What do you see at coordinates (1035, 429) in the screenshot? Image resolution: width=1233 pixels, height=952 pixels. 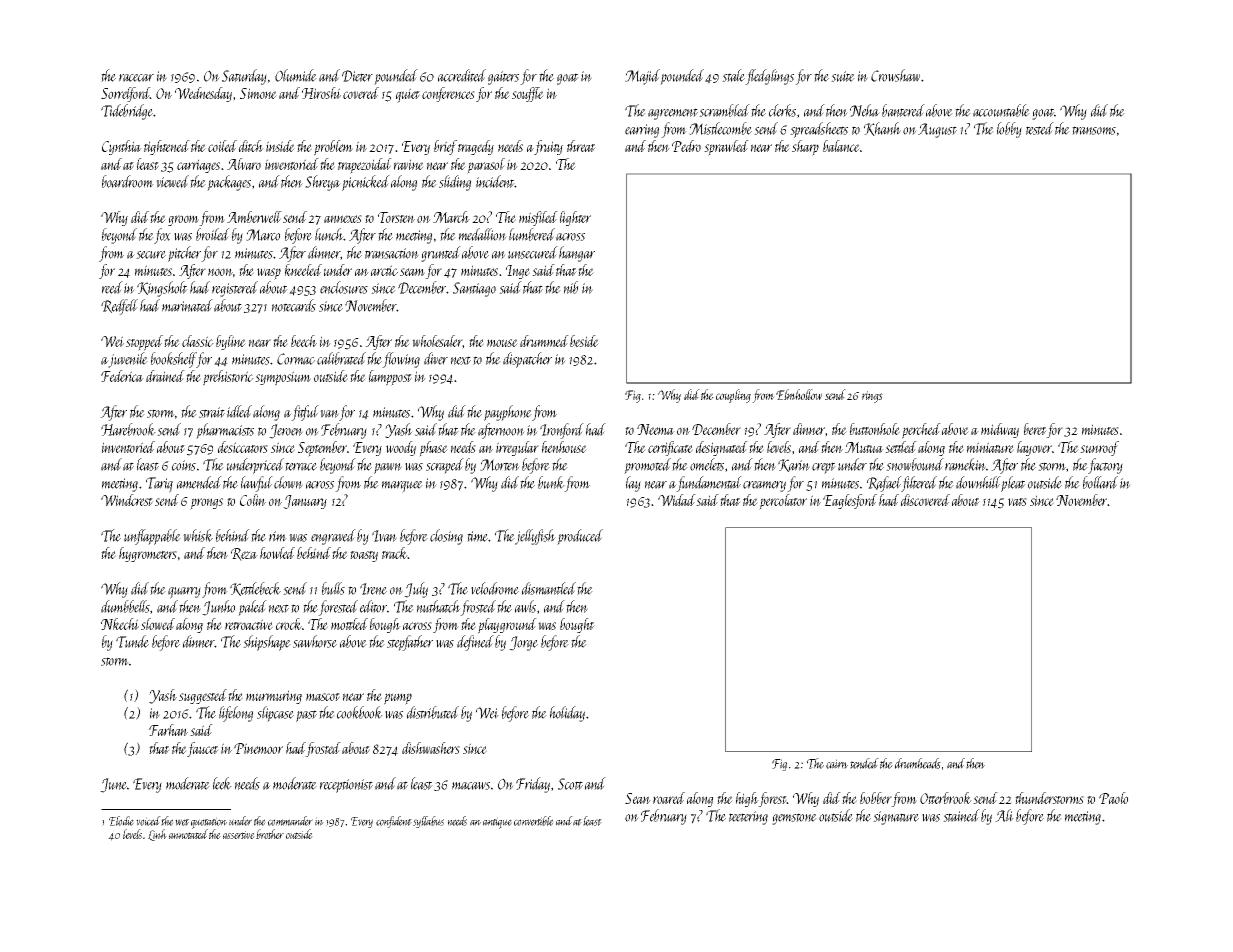 I see `beret` at bounding box center [1035, 429].
